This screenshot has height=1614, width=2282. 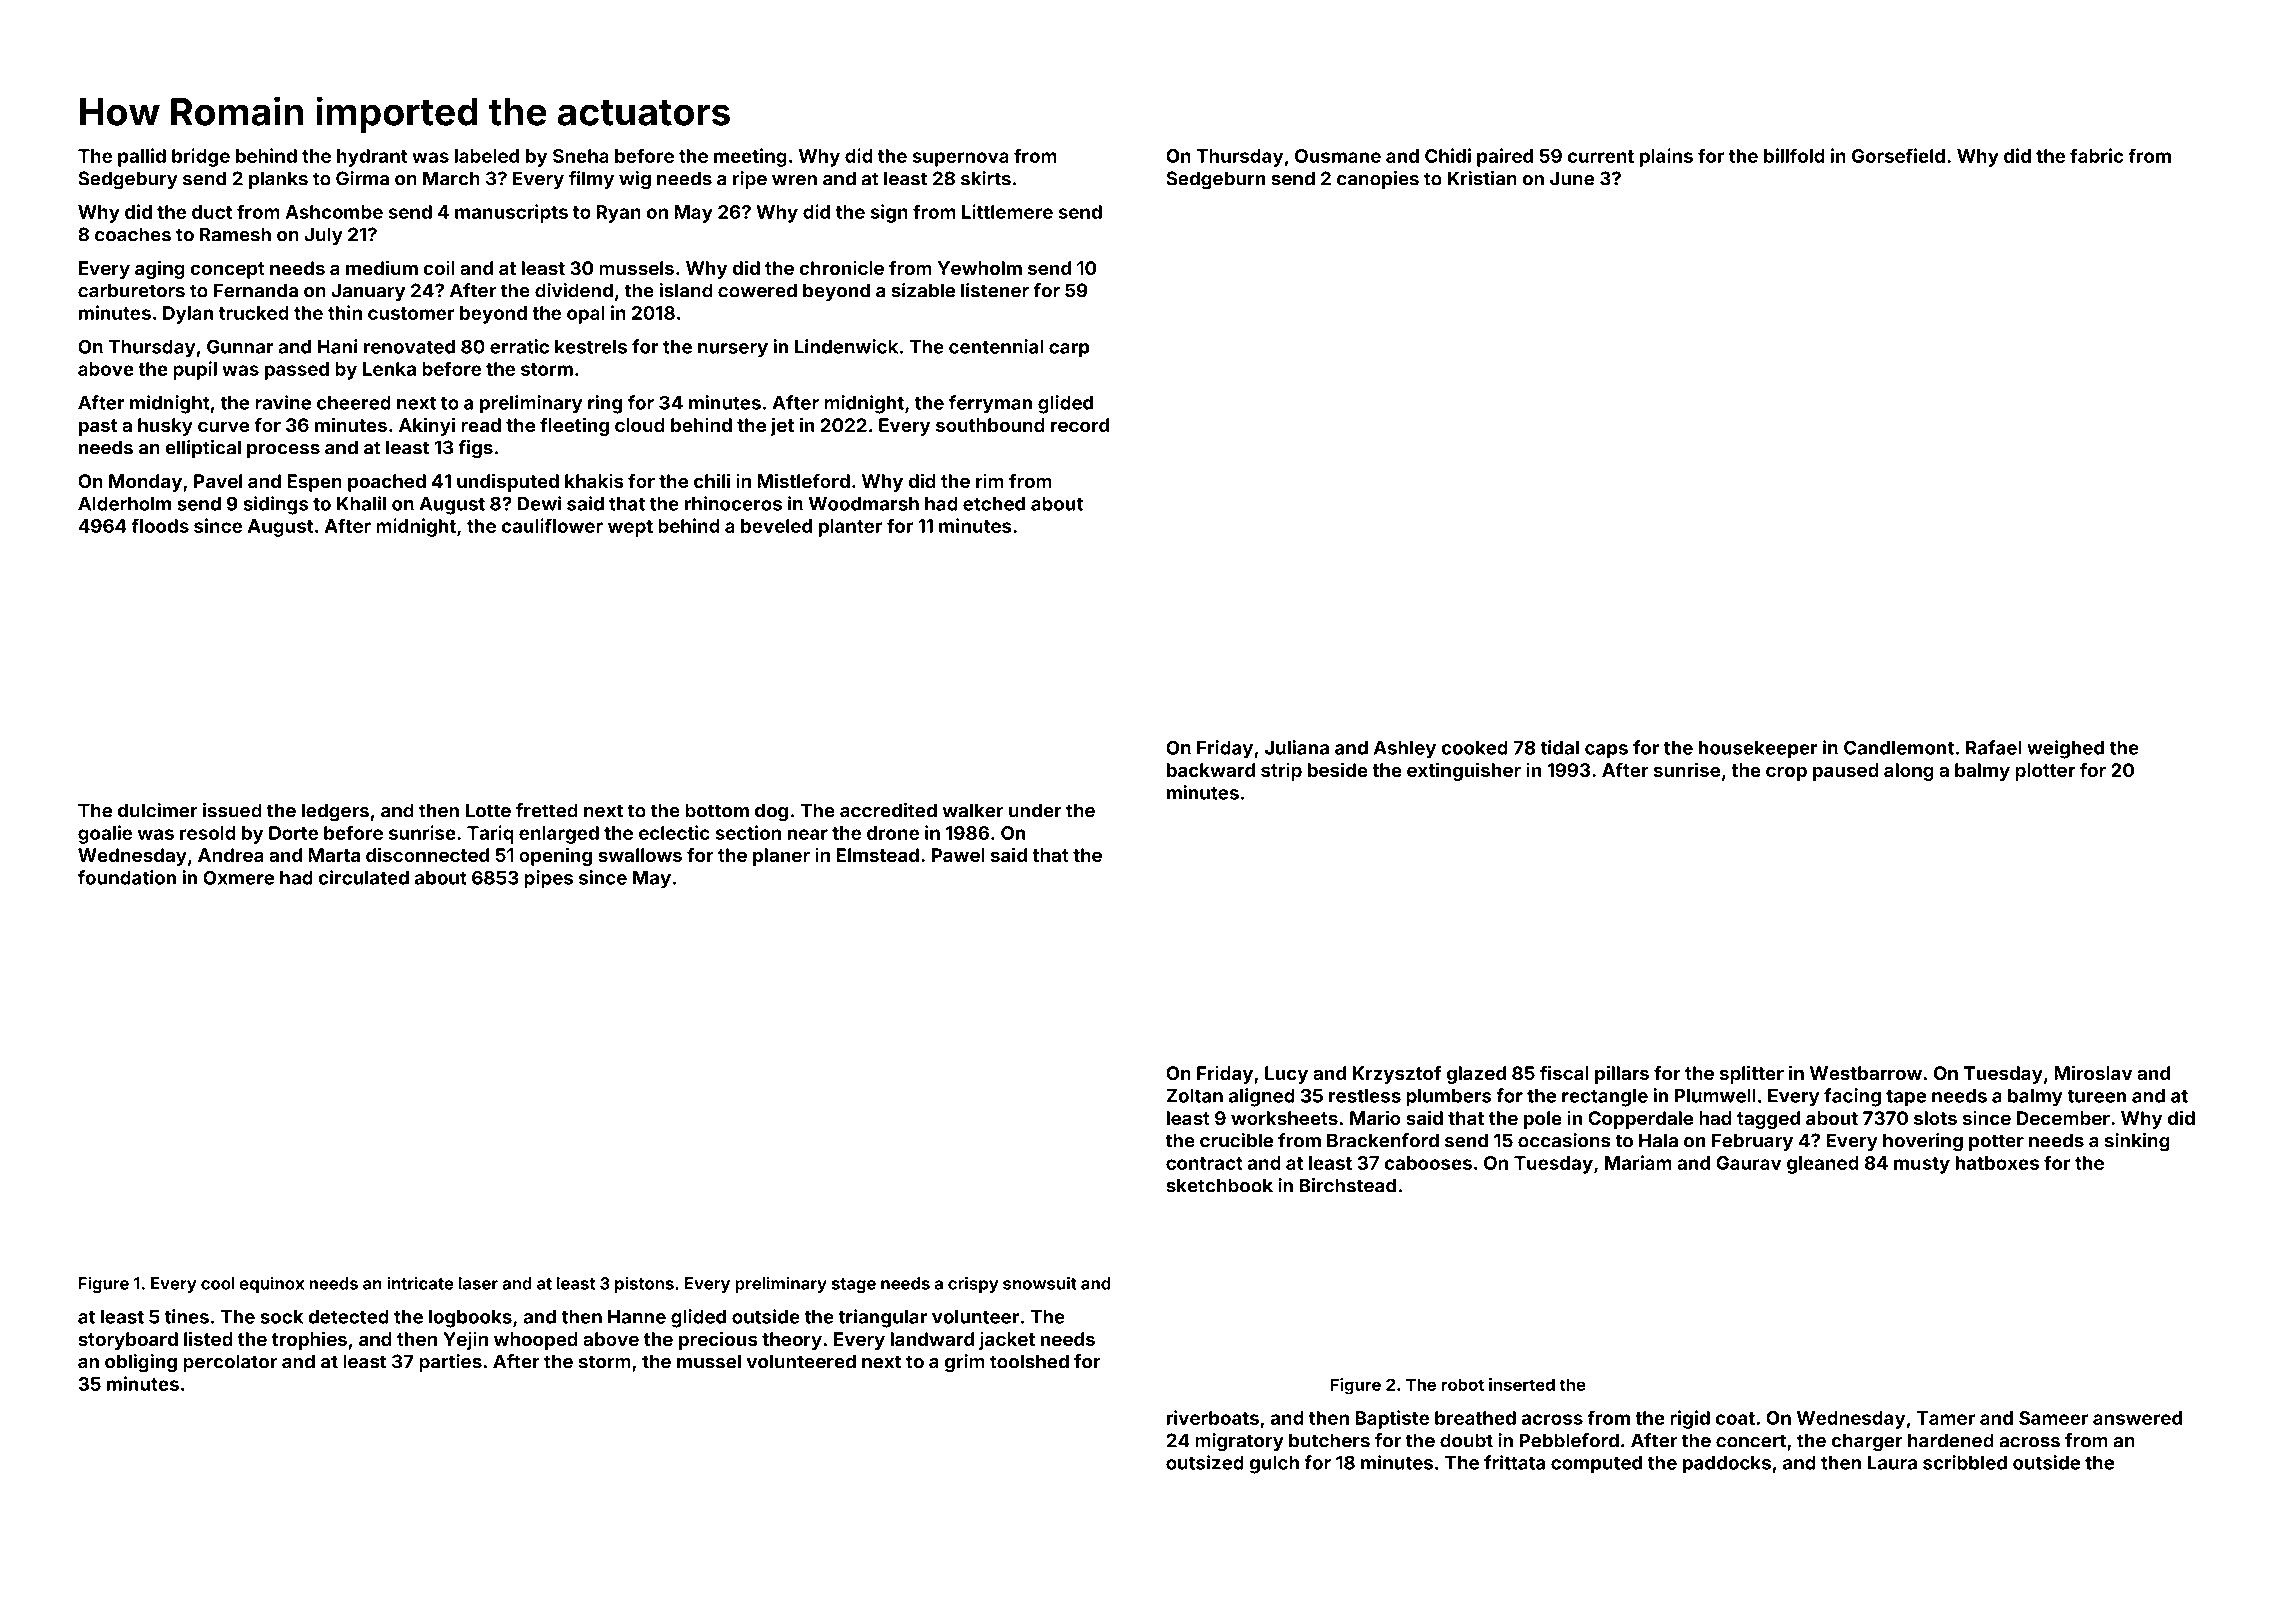 I want to click on July, so click(x=323, y=236).
